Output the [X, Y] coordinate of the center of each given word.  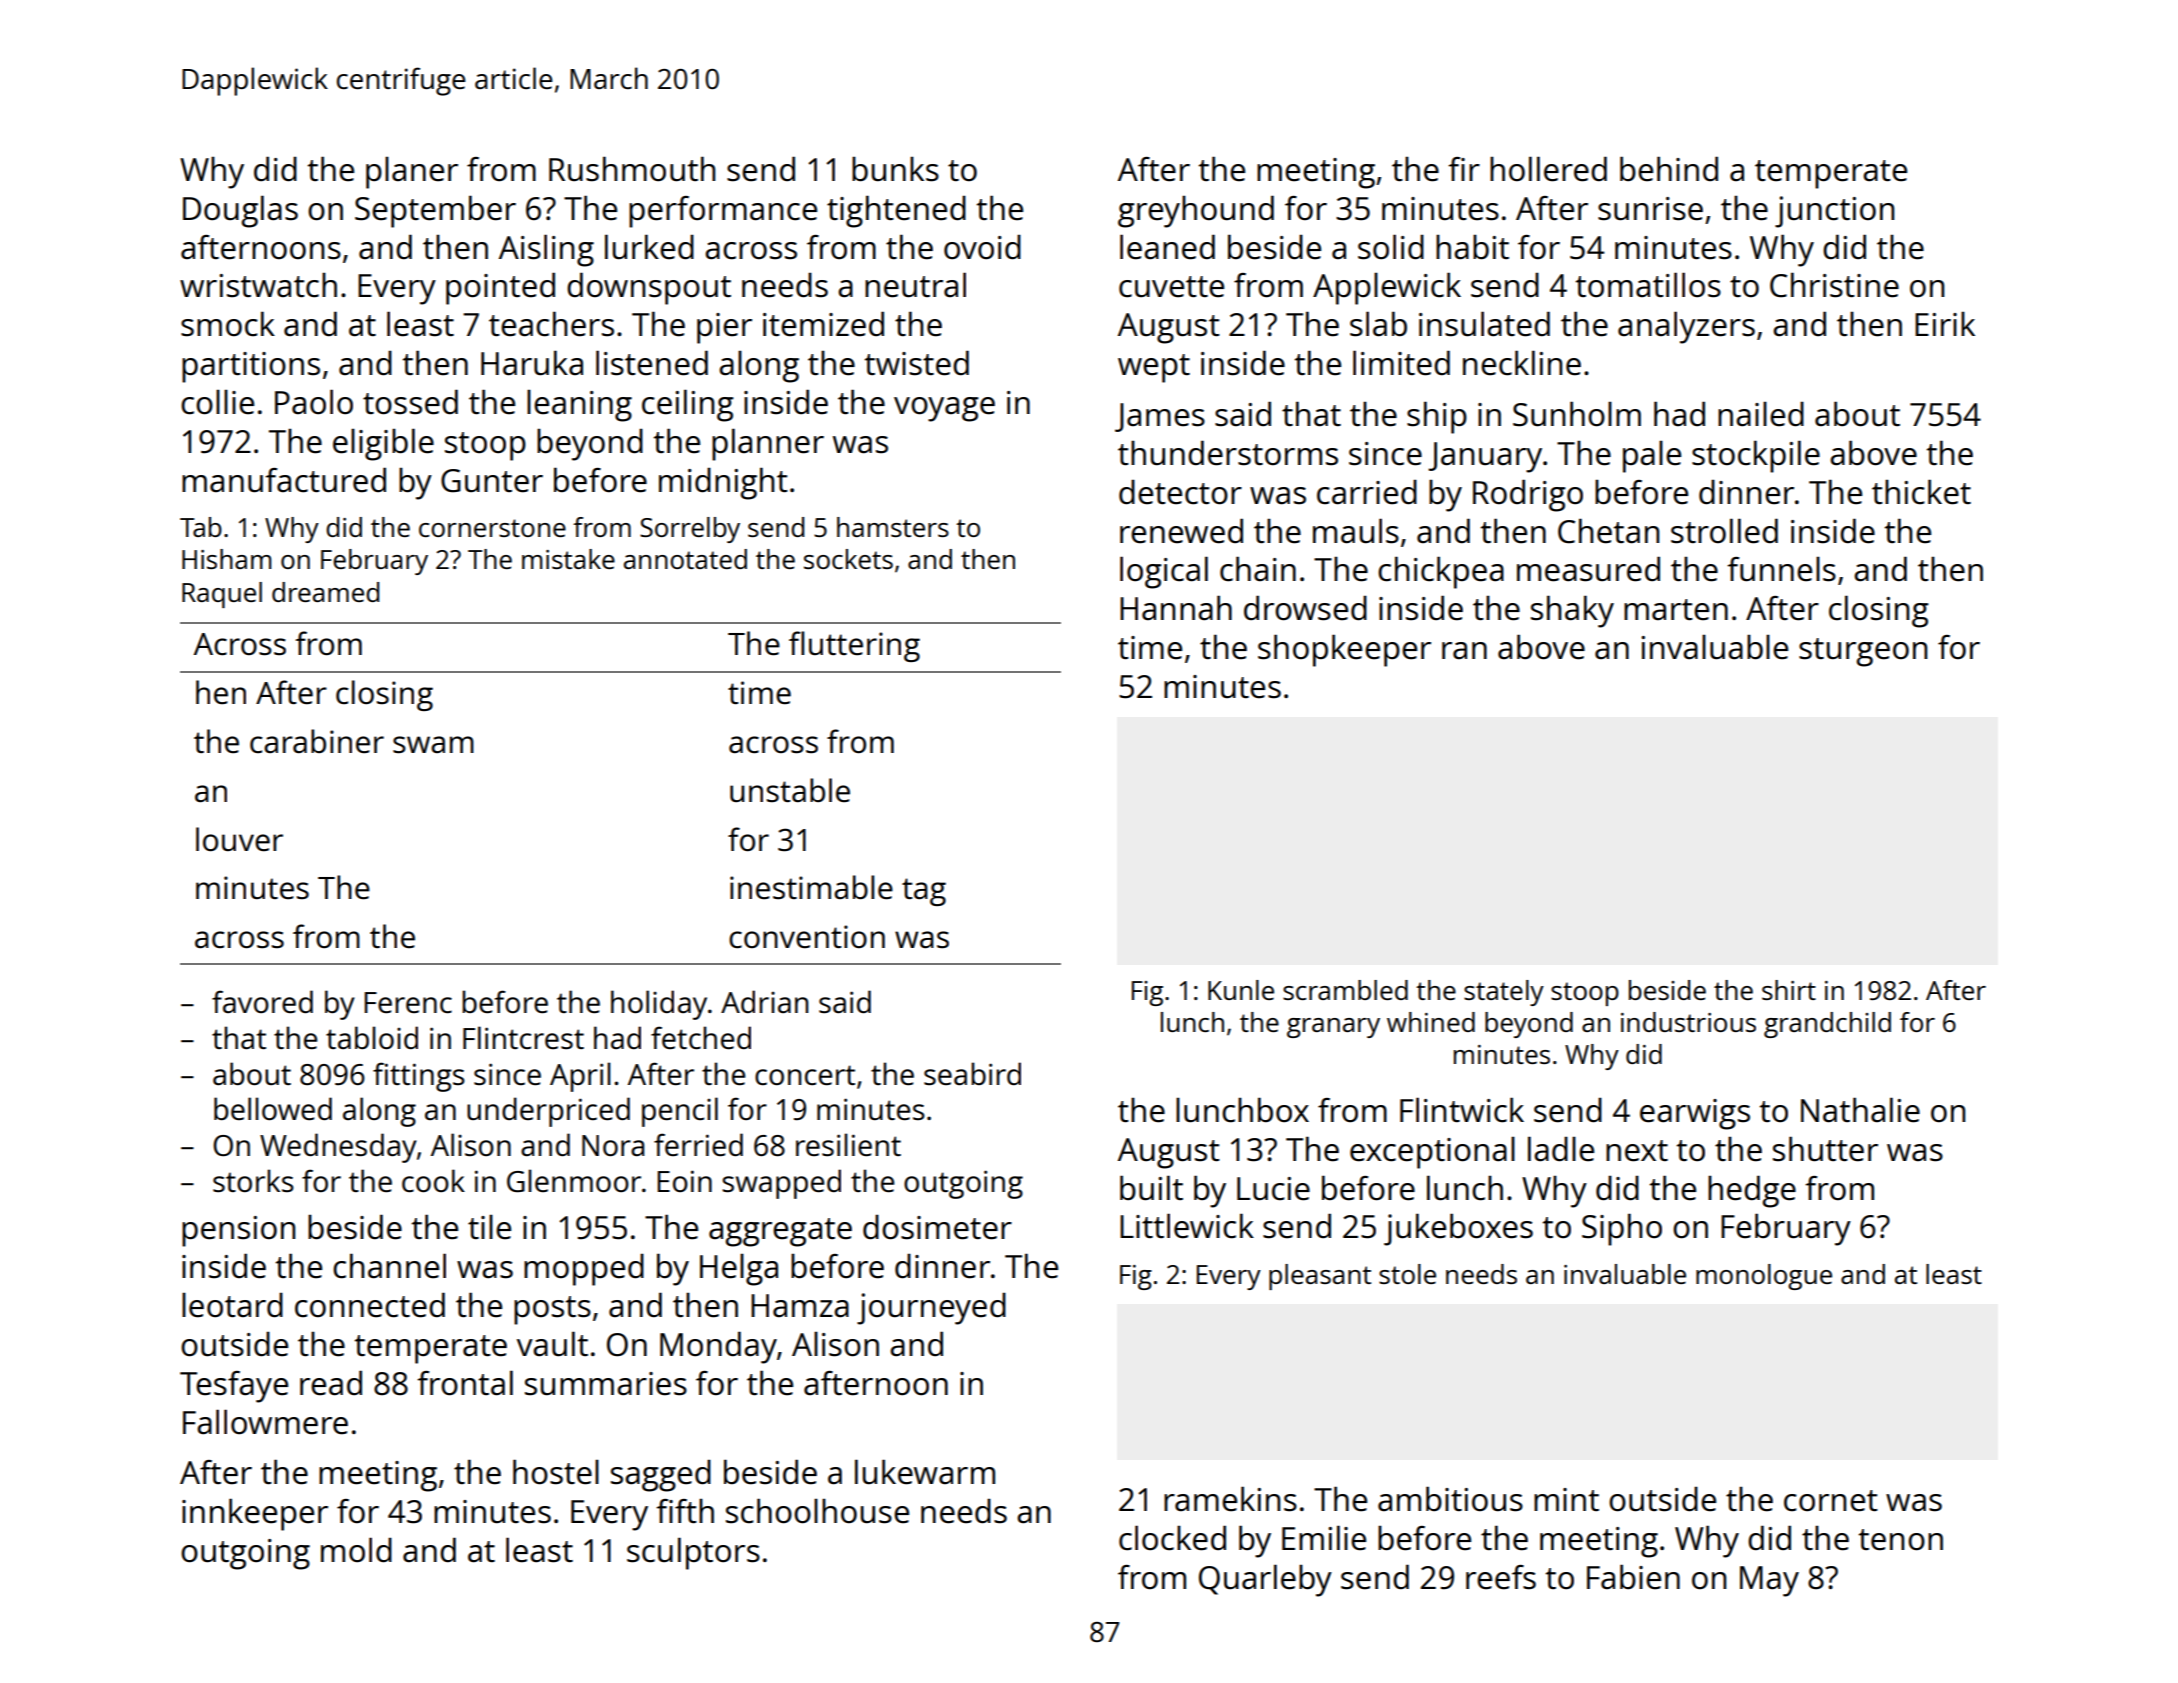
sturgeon [1863, 652]
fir [1464, 169]
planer [412, 173]
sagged [661, 1476]
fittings [419, 1077]
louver [239, 839]
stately [1504, 993]
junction [1834, 212]
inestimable [811, 887]
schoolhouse [817, 1511]
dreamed [325, 592]
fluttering [854, 646]
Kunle [1241, 990]
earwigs [1695, 1114]
